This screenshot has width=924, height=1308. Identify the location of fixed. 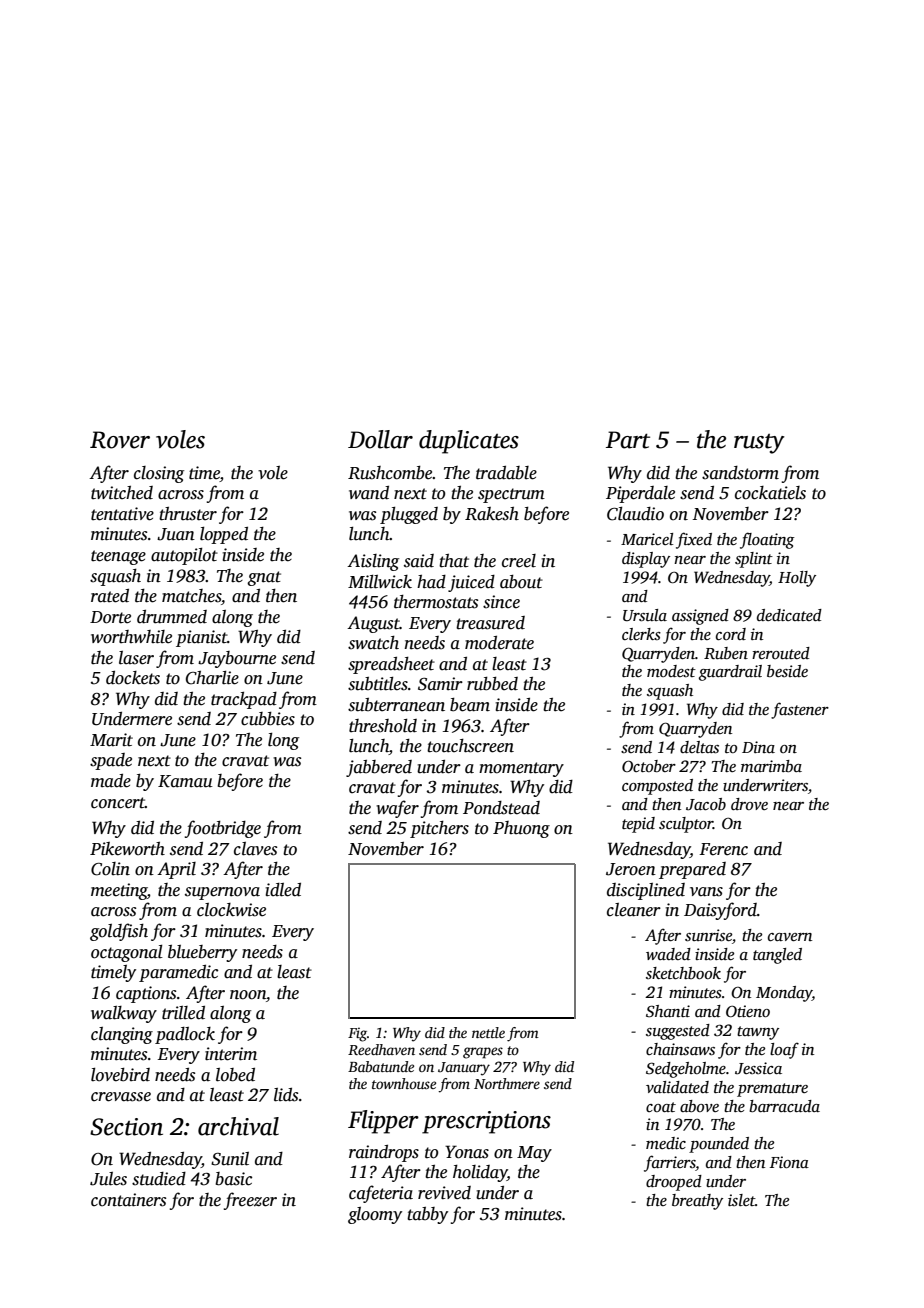
(694, 540).
